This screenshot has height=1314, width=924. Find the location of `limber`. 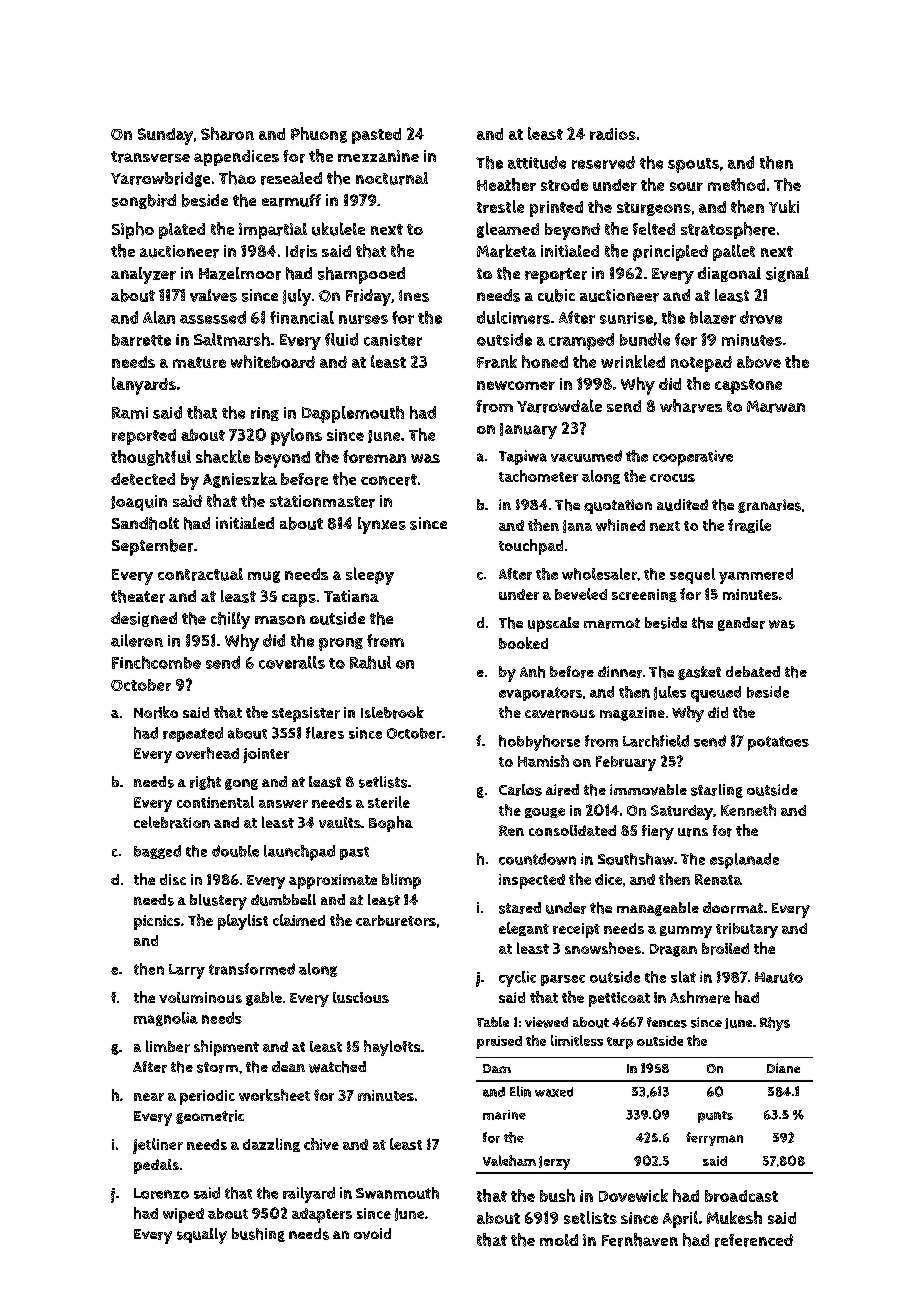

limber is located at coordinates (168, 1046).
